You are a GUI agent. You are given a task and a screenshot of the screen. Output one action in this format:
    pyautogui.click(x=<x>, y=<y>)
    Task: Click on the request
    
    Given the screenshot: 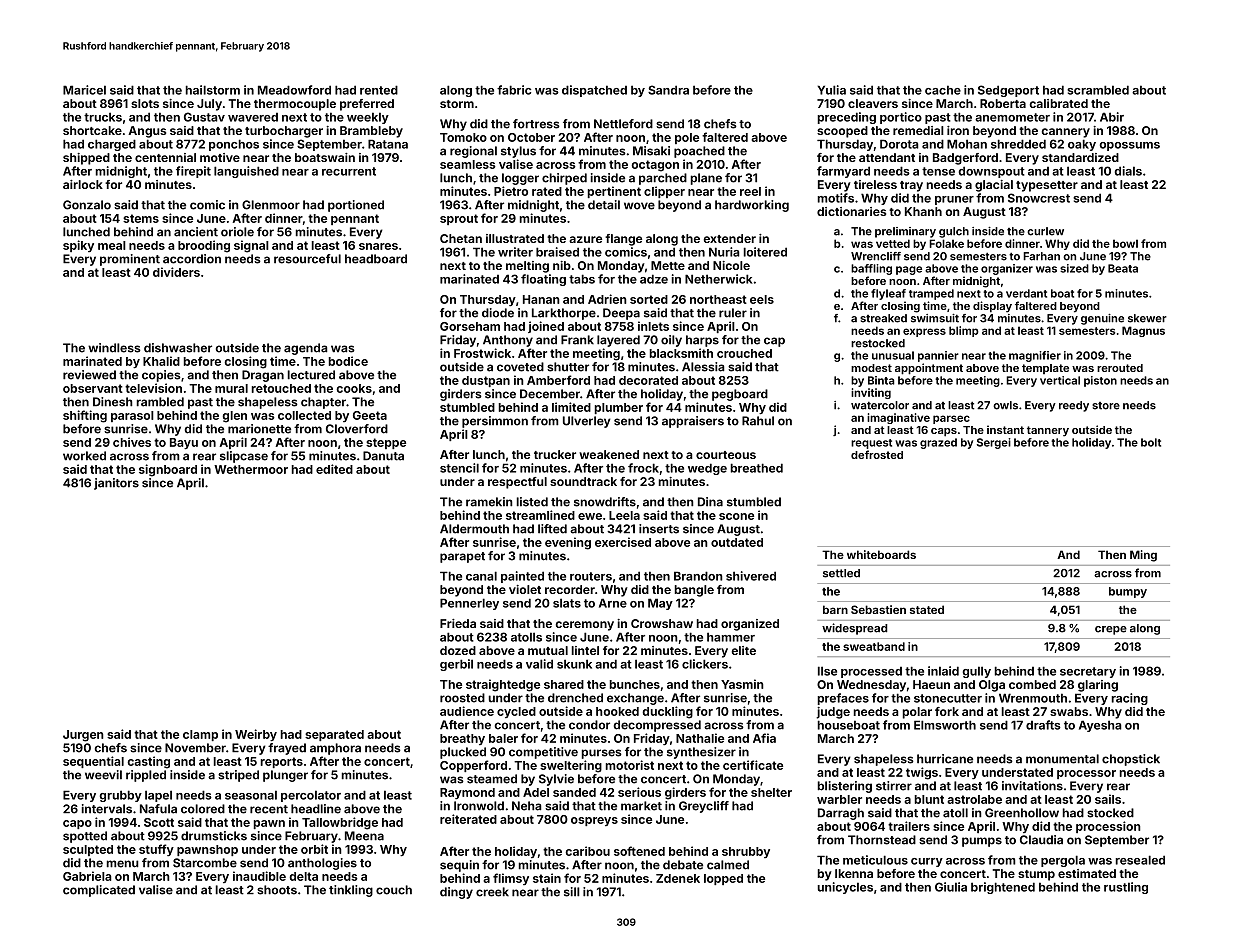 What is the action you would take?
    pyautogui.click(x=871, y=444)
